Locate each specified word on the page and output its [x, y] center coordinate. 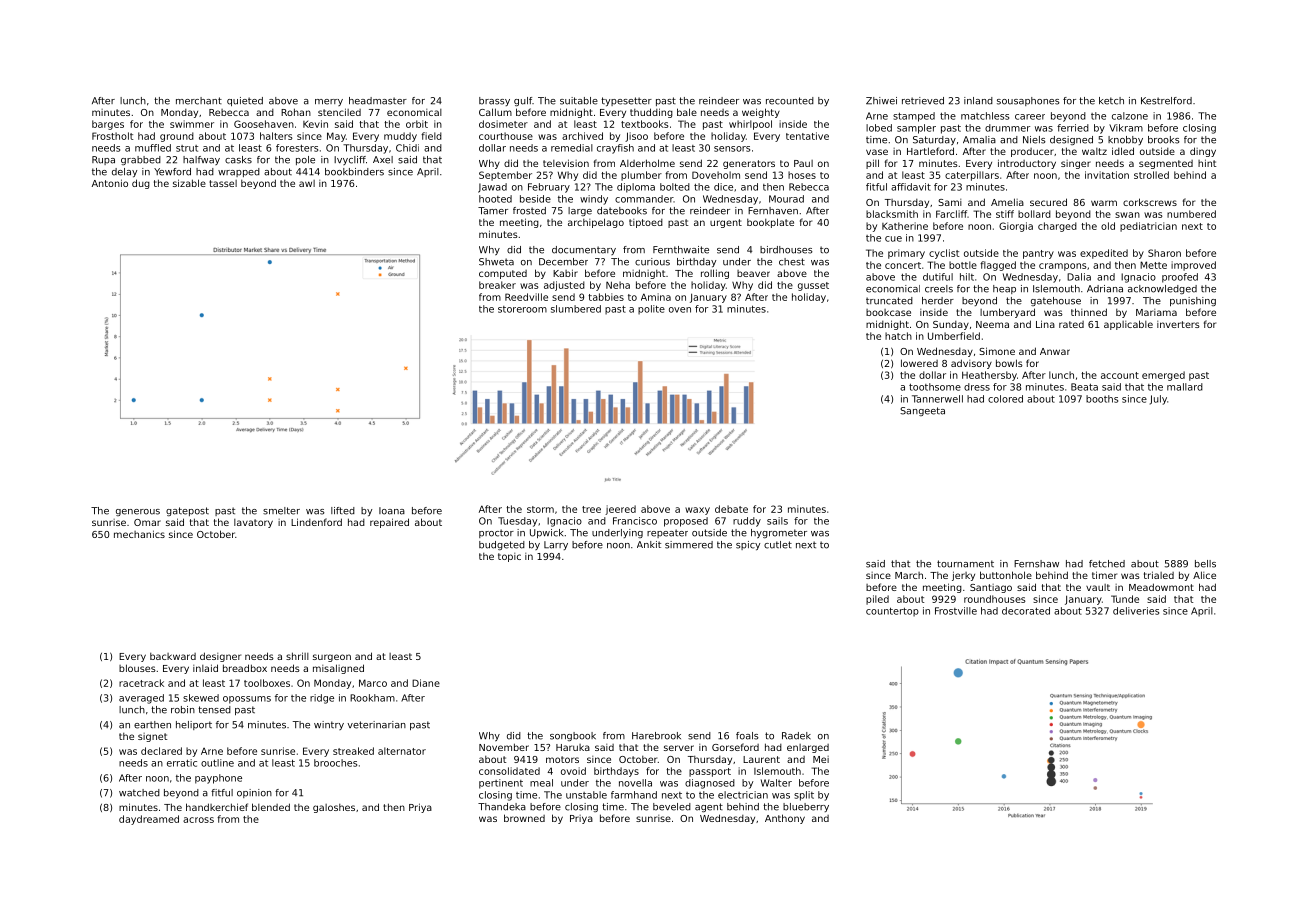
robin [183, 710]
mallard [1185, 387]
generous [138, 512]
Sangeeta [922, 411]
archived [582, 136]
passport [710, 772]
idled [1123, 151]
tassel [223, 183]
